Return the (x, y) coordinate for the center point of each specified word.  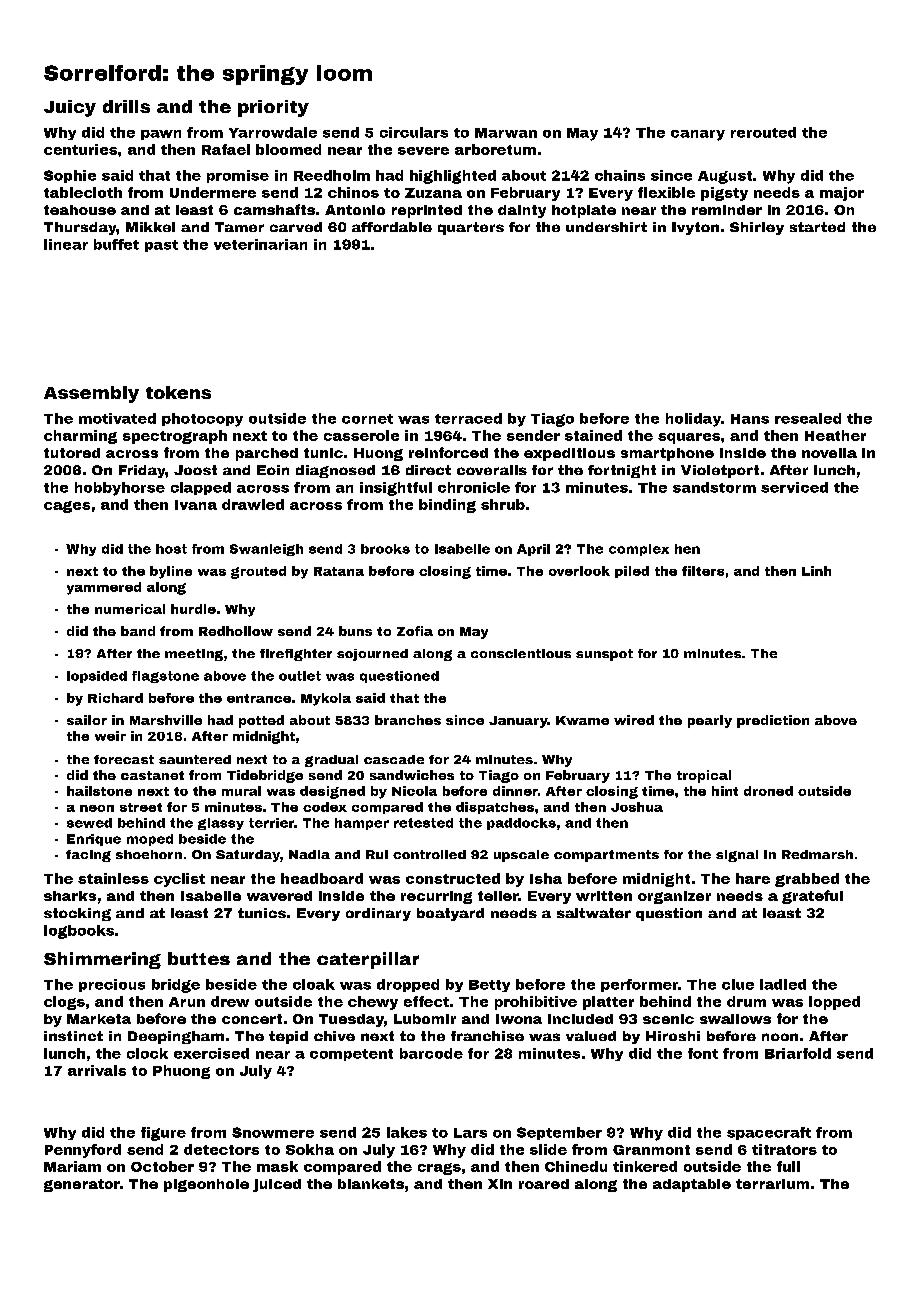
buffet (116, 244)
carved (296, 227)
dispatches (495, 808)
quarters (471, 228)
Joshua (637, 807)
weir (110, 736)
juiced (277, 1185)
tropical (704, 776)
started (817, 227)
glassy (221, 824)
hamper (362, 824)
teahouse (80, 210)
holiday (693, 420)
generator (82, 1185)
